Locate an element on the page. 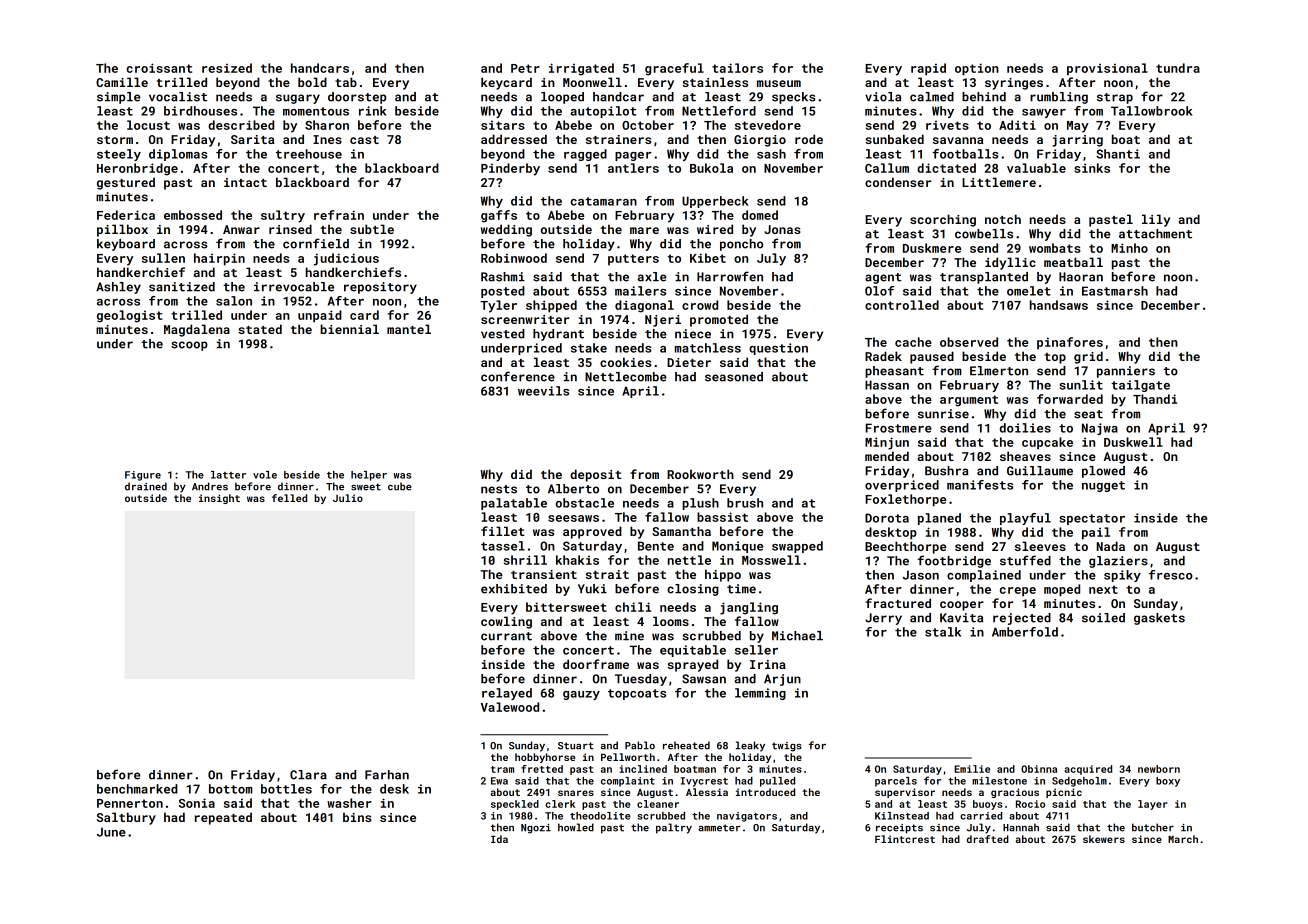  tailors is located at coordinates (737, 68).
